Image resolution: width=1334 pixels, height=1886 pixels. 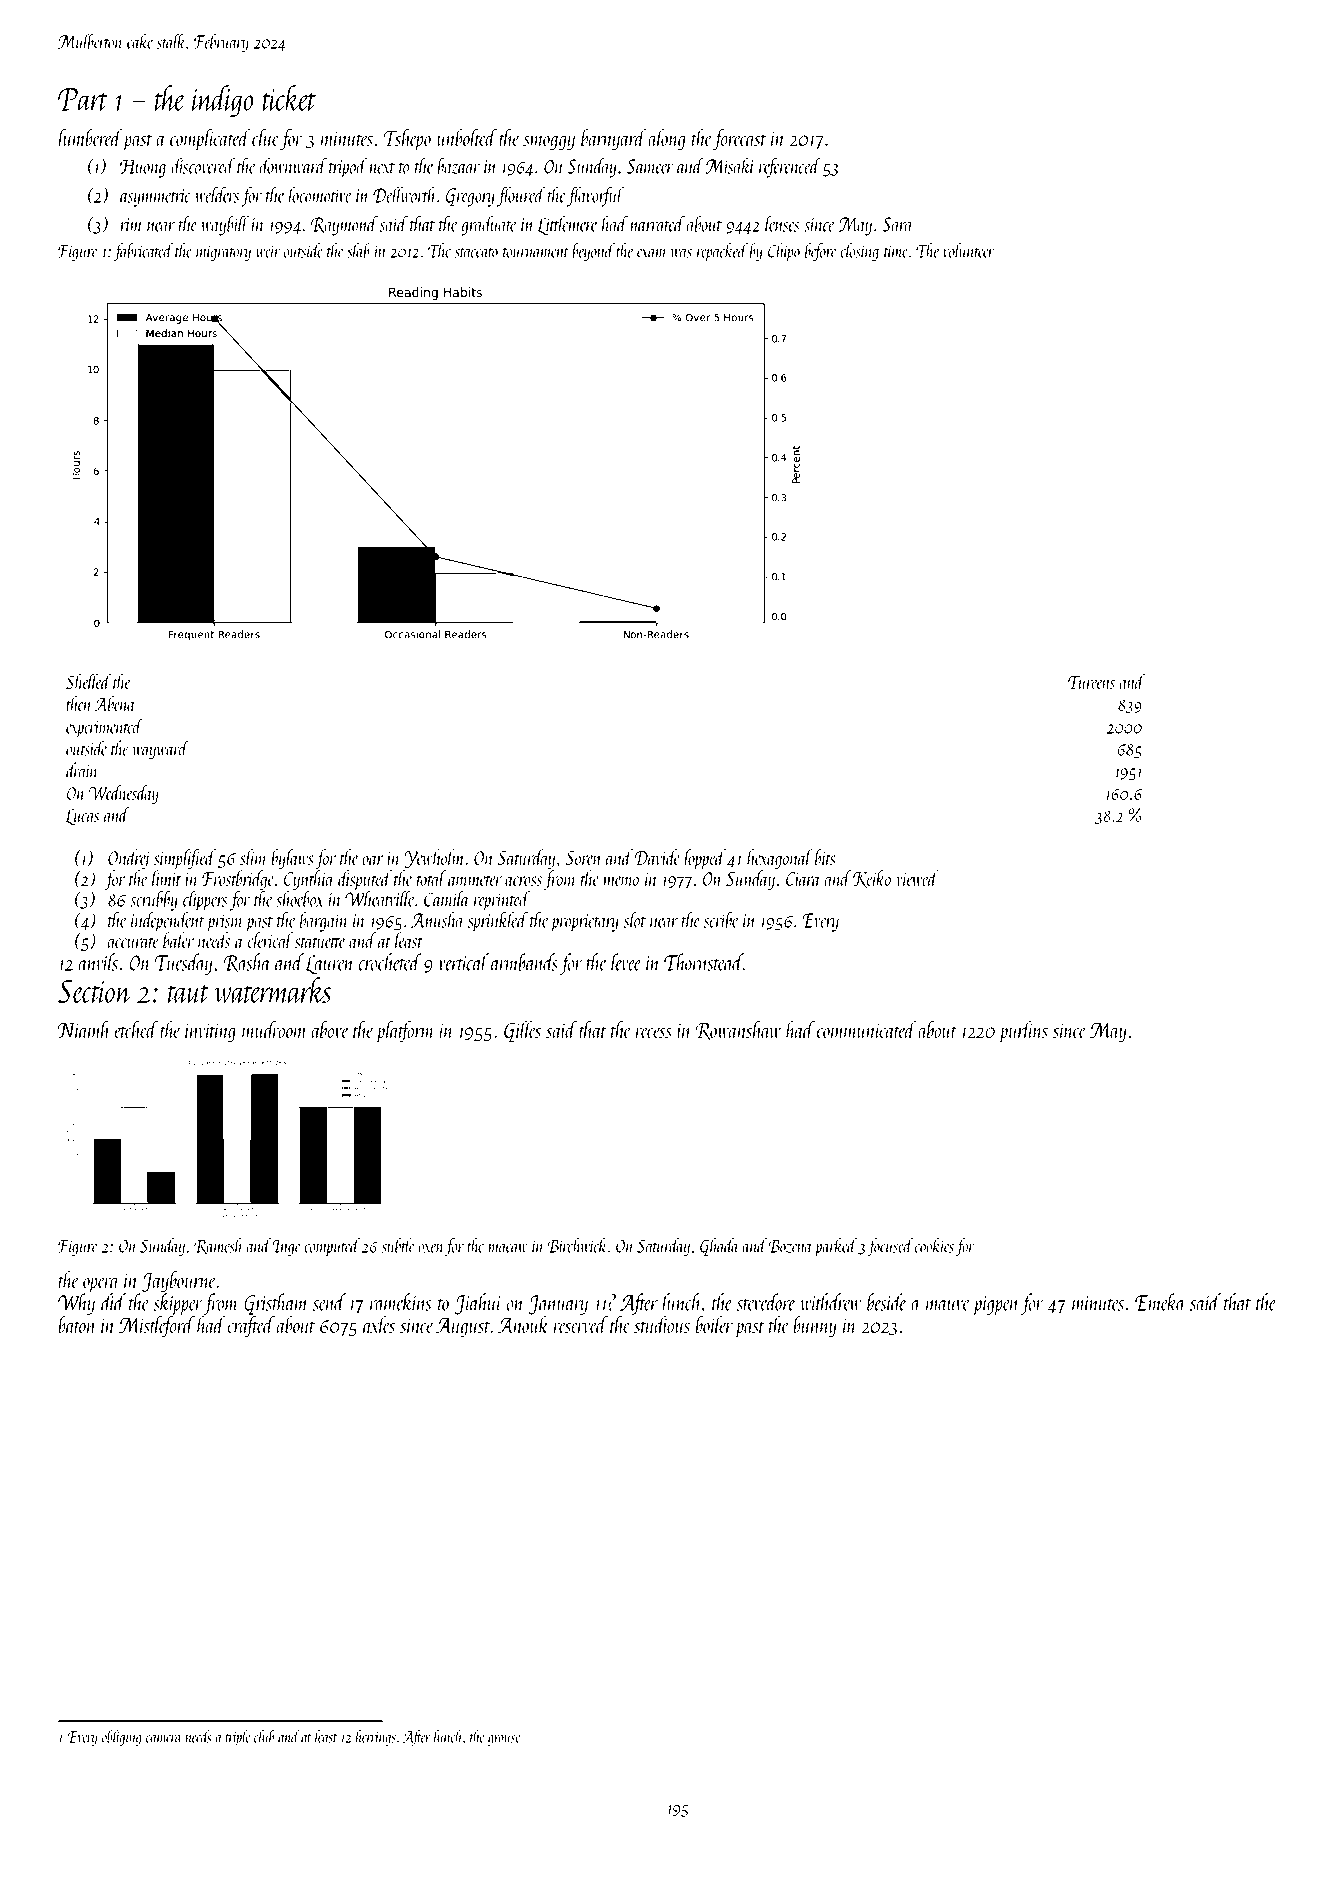 What do you see at coordinates (504, 1740) in the screenshot?
I see `grouse` at bounding box center [504, 1740].
